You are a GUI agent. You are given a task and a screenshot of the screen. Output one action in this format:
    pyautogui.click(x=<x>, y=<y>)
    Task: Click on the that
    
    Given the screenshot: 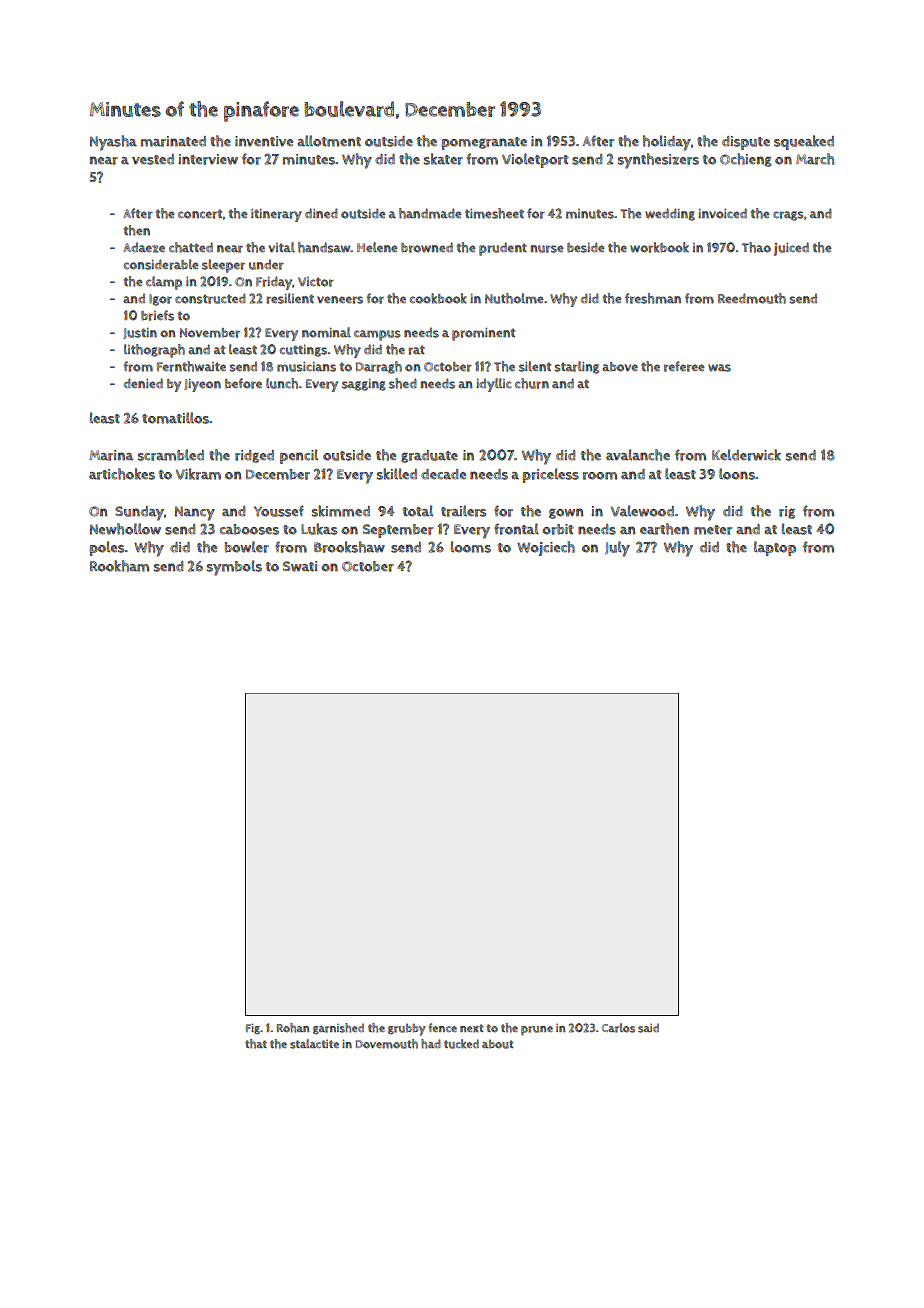 What is the action you would take?
    pyautogui.click(x=256, y=1044)
